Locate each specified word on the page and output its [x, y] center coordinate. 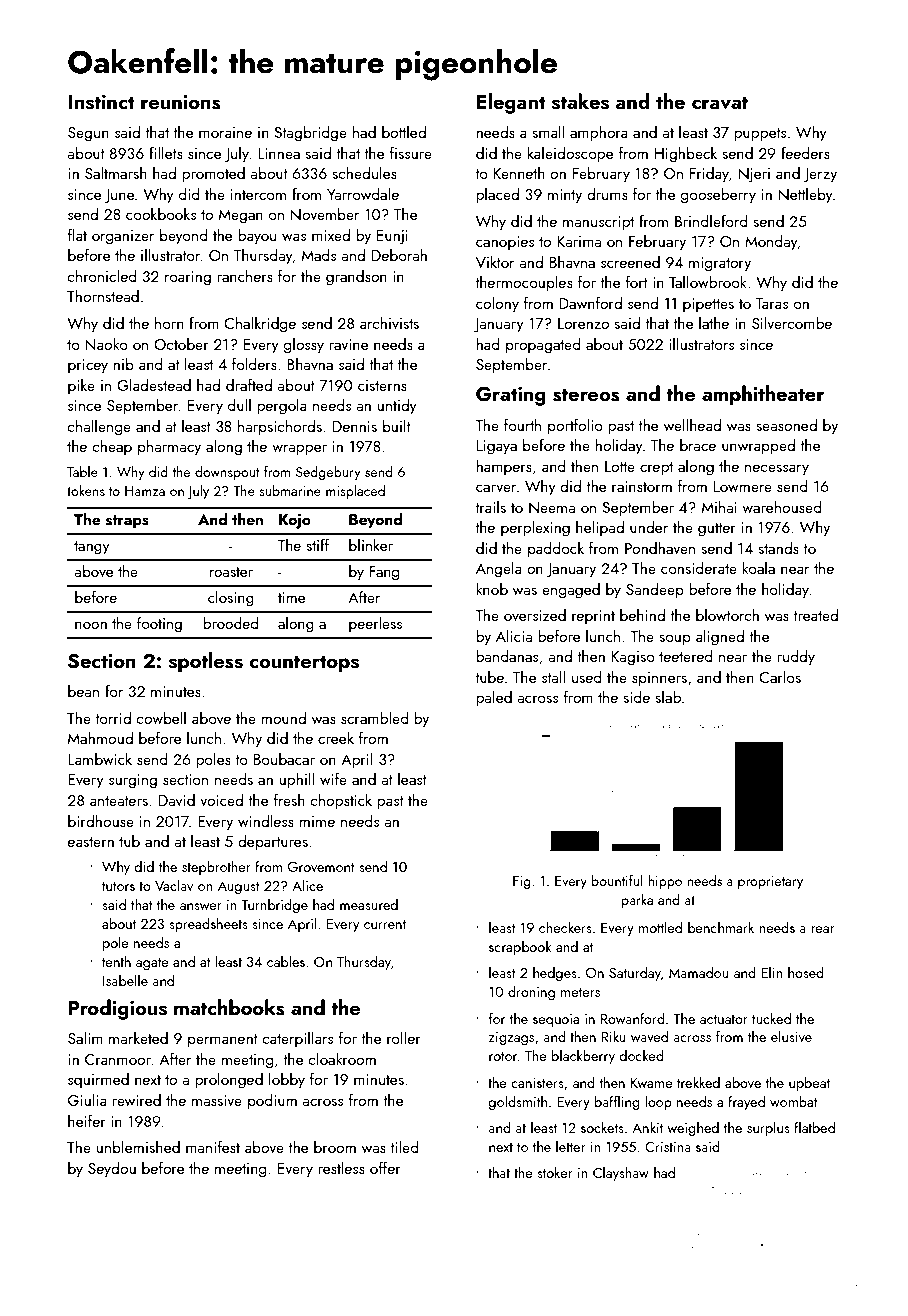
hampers [504, 467]
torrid [113, 718]
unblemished [138, 1147]
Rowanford [633, 1018]
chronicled [102, 276]
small [548, 132]
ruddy [796, 658]
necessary [777, 470]
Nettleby [806, 196]
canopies [505, 243]
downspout [227, 473]
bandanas [507, 656]
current [385, 924]
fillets [166, 153]
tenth [116, 961]
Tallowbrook [708, 282]
